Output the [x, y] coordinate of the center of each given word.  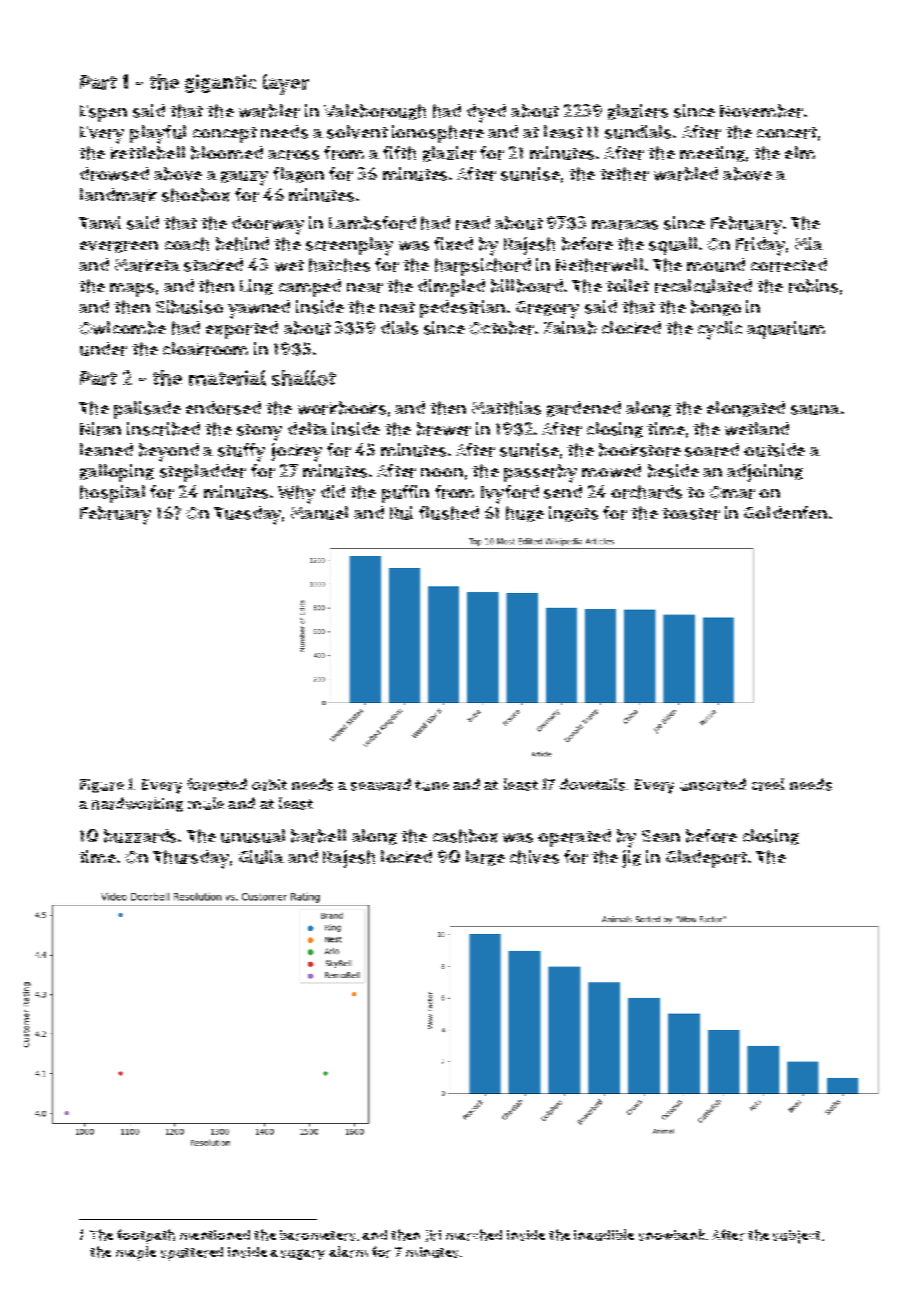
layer [286, 84]
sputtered [192, 1254]
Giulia [261, 857]
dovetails [592, 784]
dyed [486, 113]
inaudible [604, 1235]
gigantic [220, 83]
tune [432, 785]
